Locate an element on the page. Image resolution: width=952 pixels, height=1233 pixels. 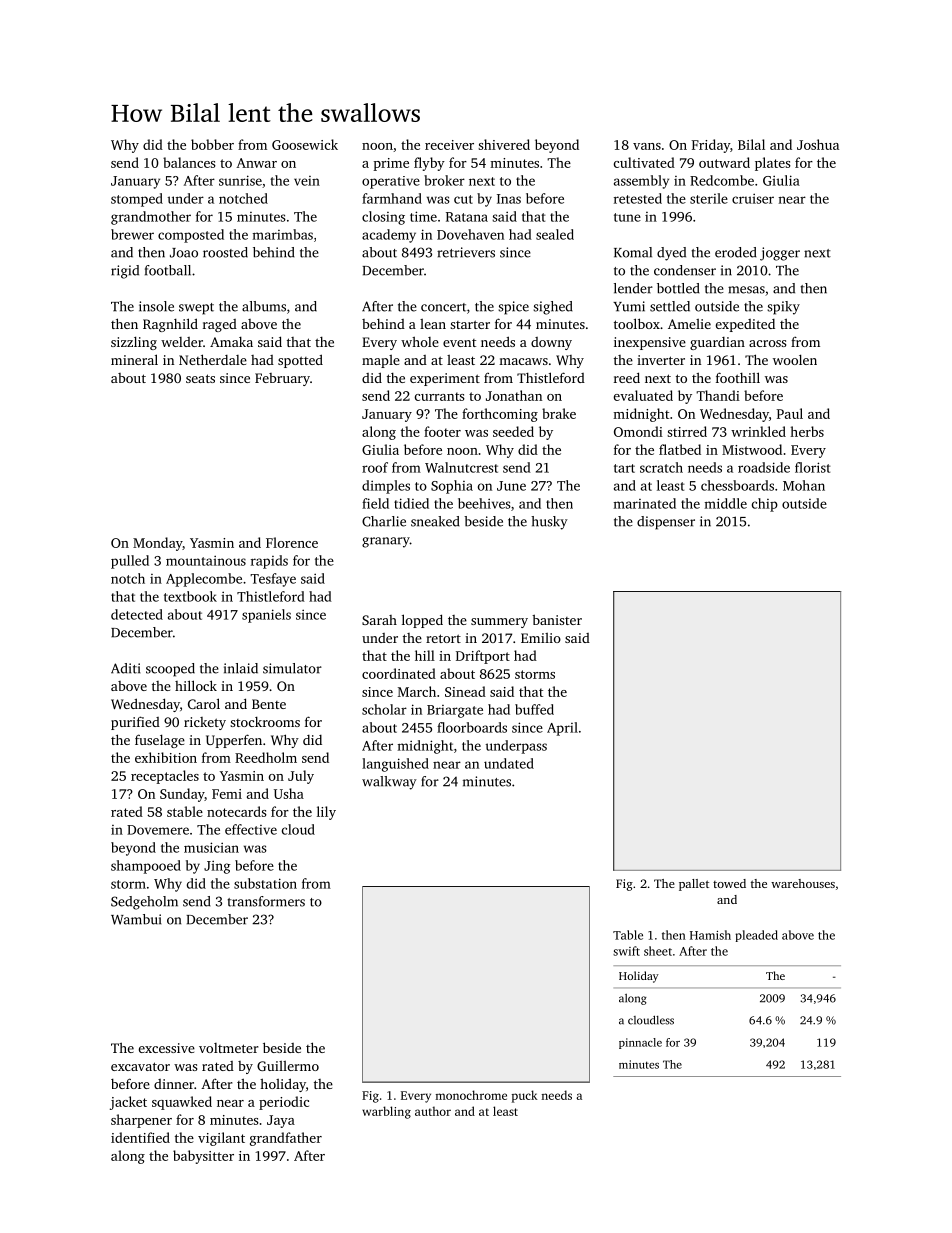
stomped is located at coordinates (137, 200).
